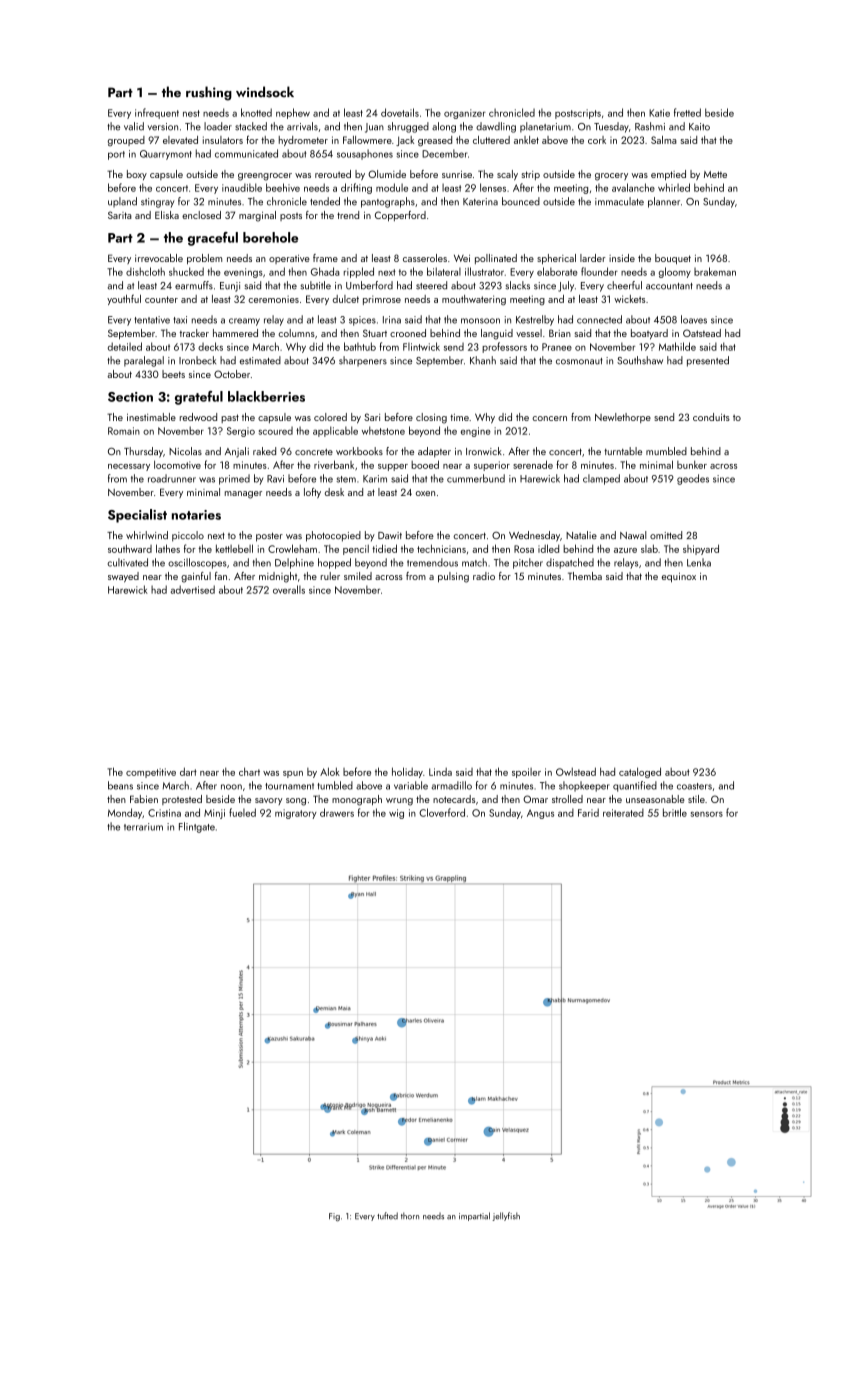 Image resolution: width=849 pixels, height=1400 pixels. I want to click on equinox, so click(679, 577).
